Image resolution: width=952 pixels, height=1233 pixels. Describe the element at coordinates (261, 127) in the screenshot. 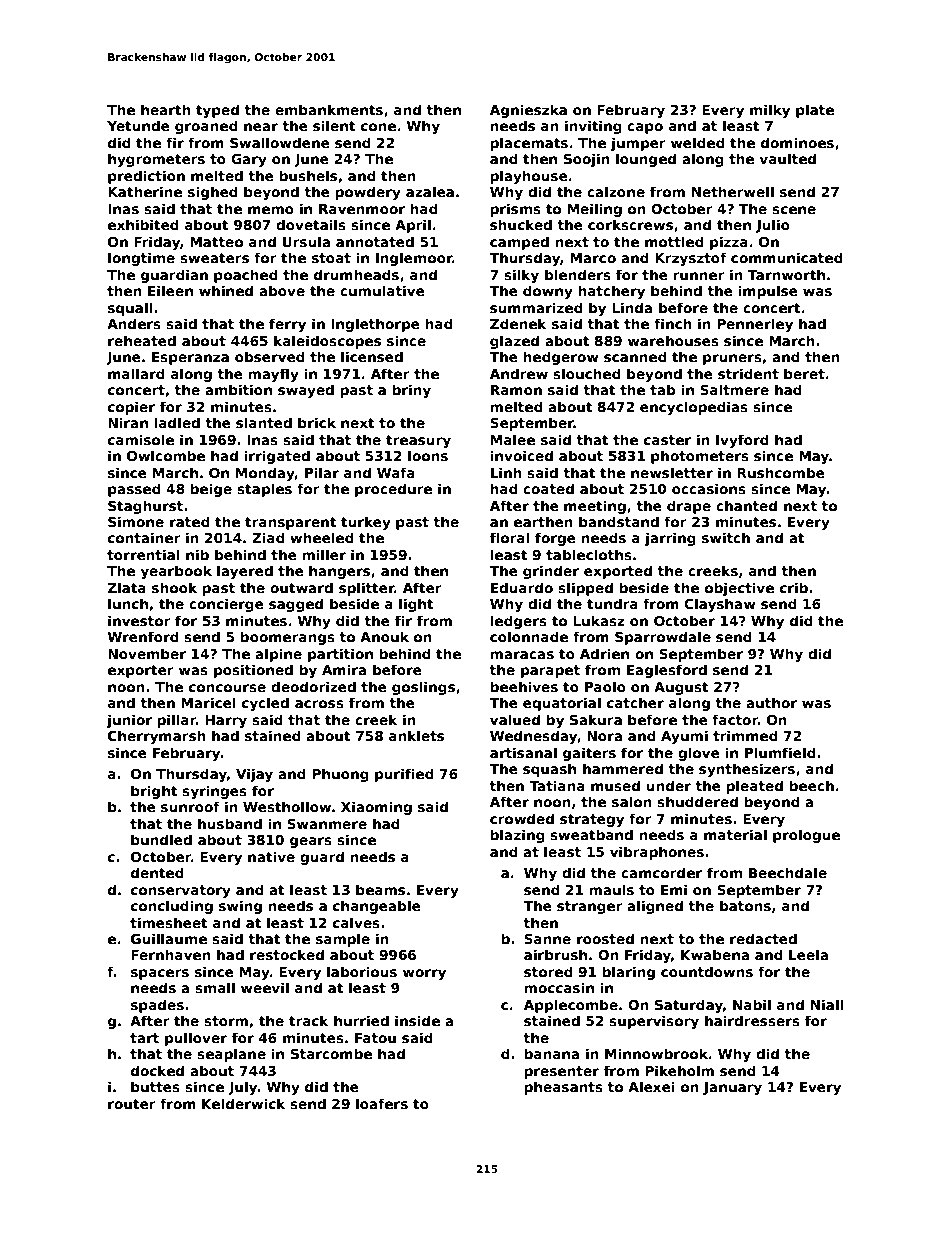

I see `near` at that location.
